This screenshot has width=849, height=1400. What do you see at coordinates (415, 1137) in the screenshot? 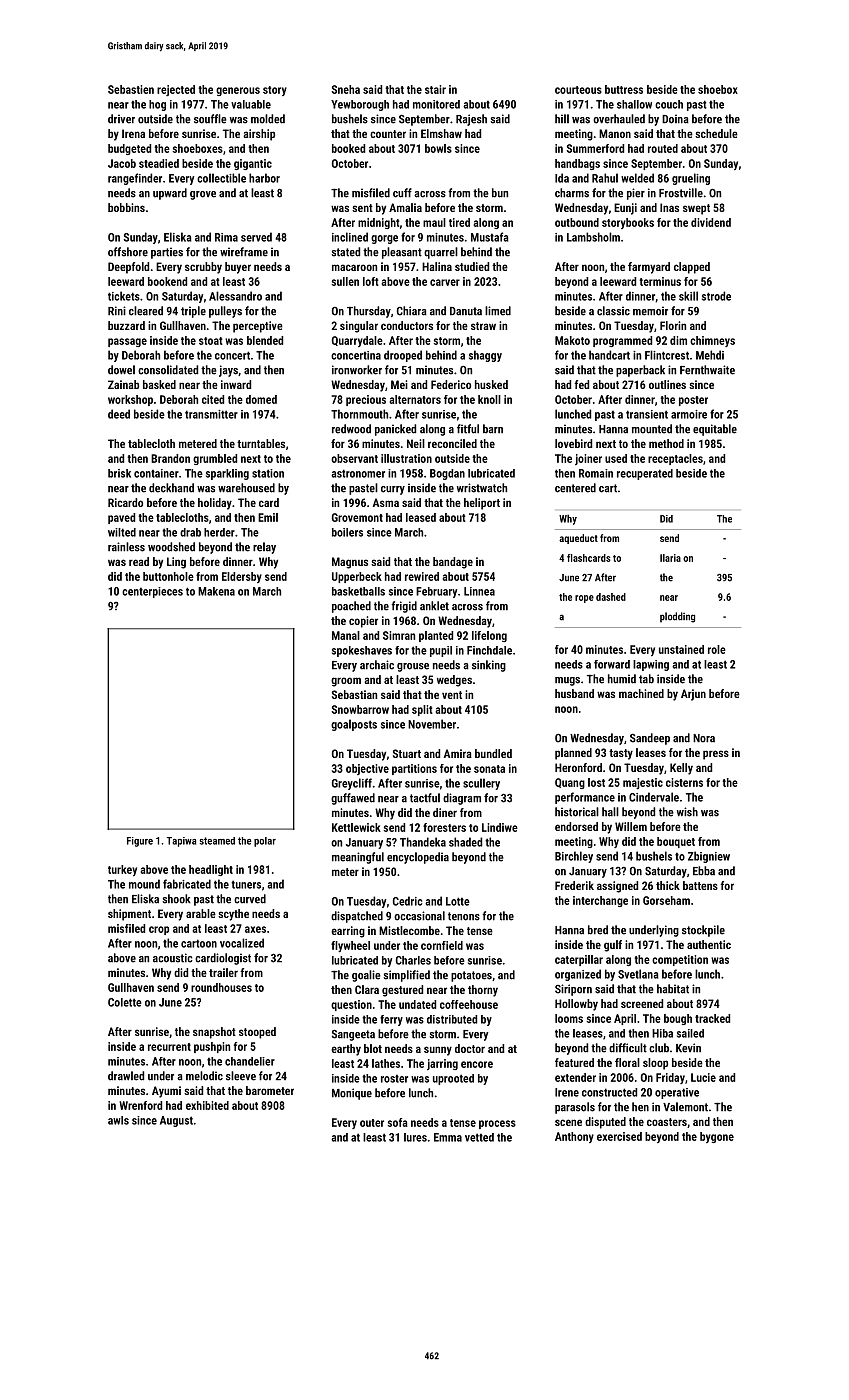
I see `lures` at bounding box center [415, 1137].
